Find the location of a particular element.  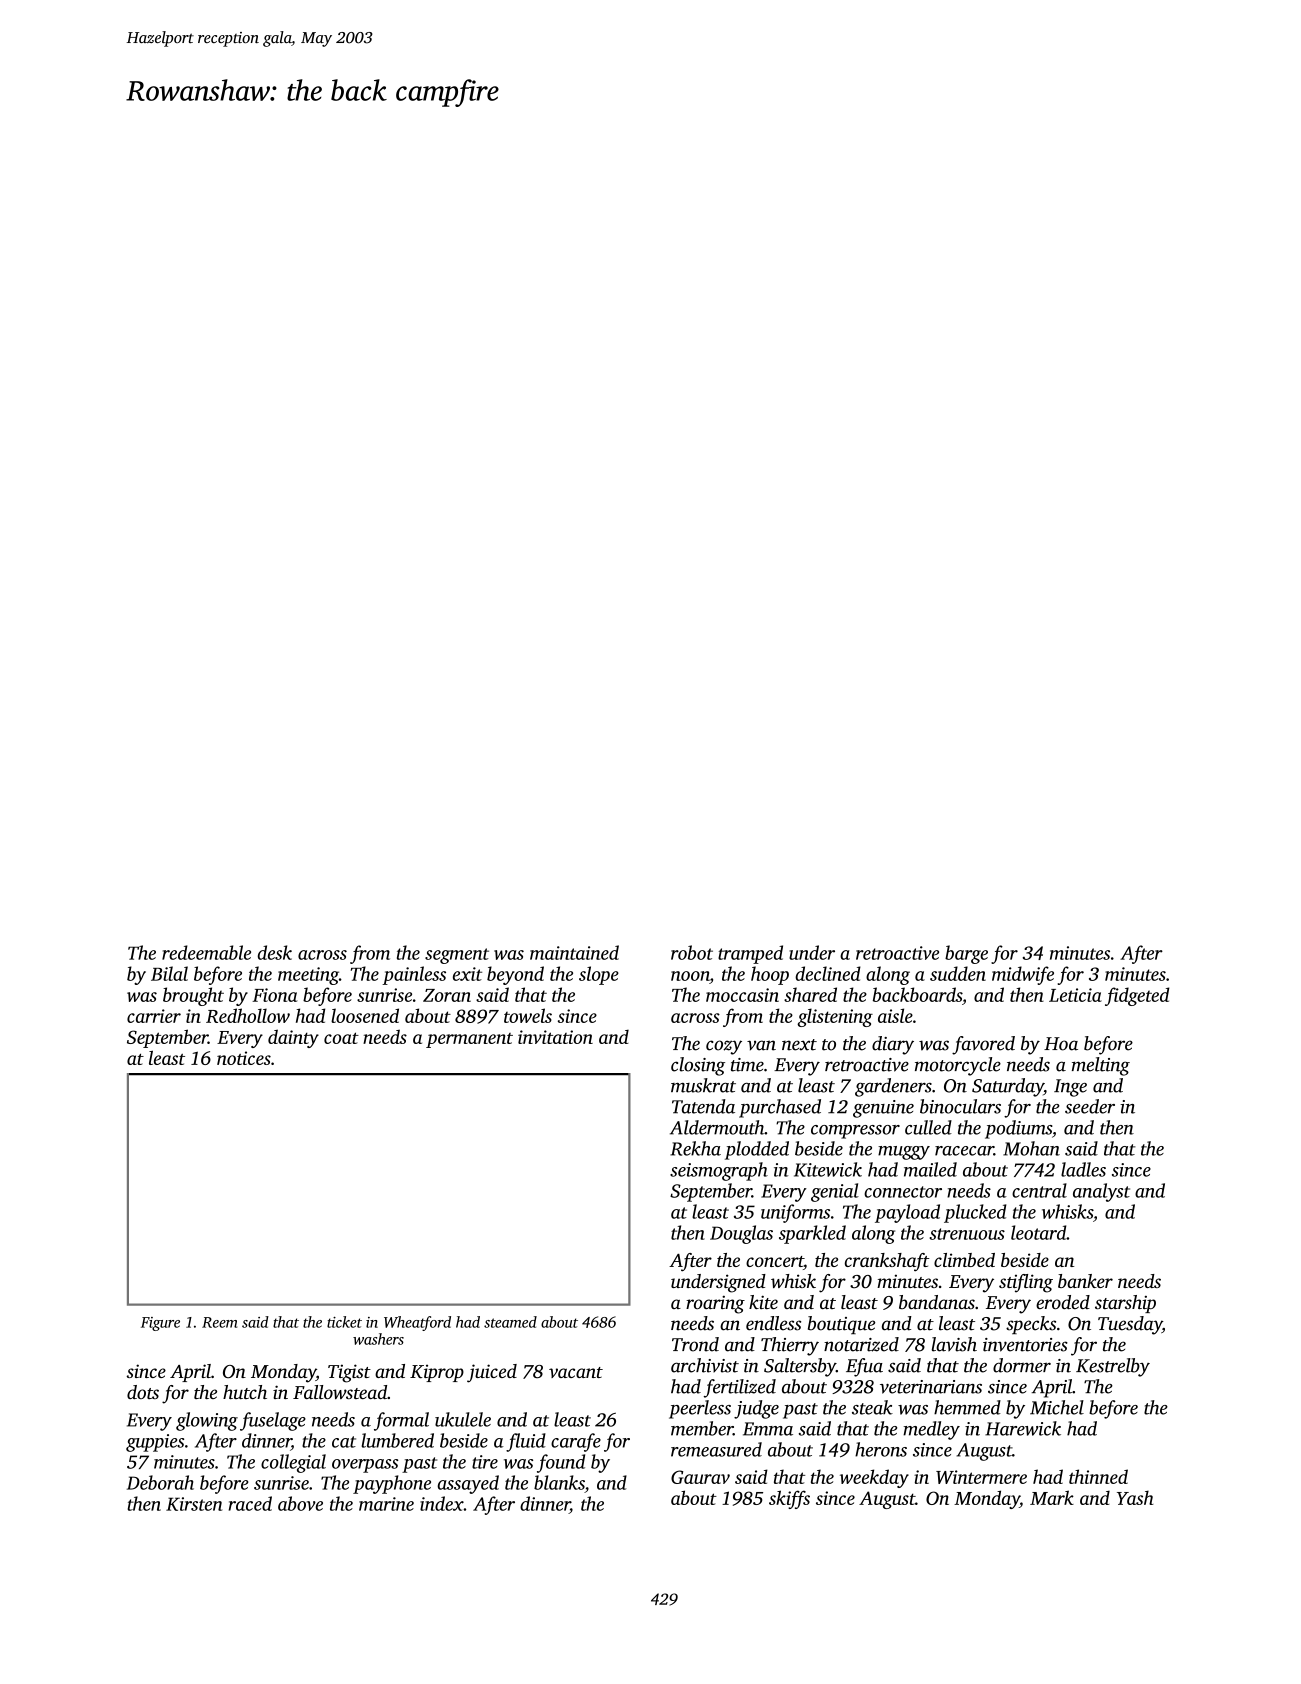

ticket is located at coordinates (344, 1322).
